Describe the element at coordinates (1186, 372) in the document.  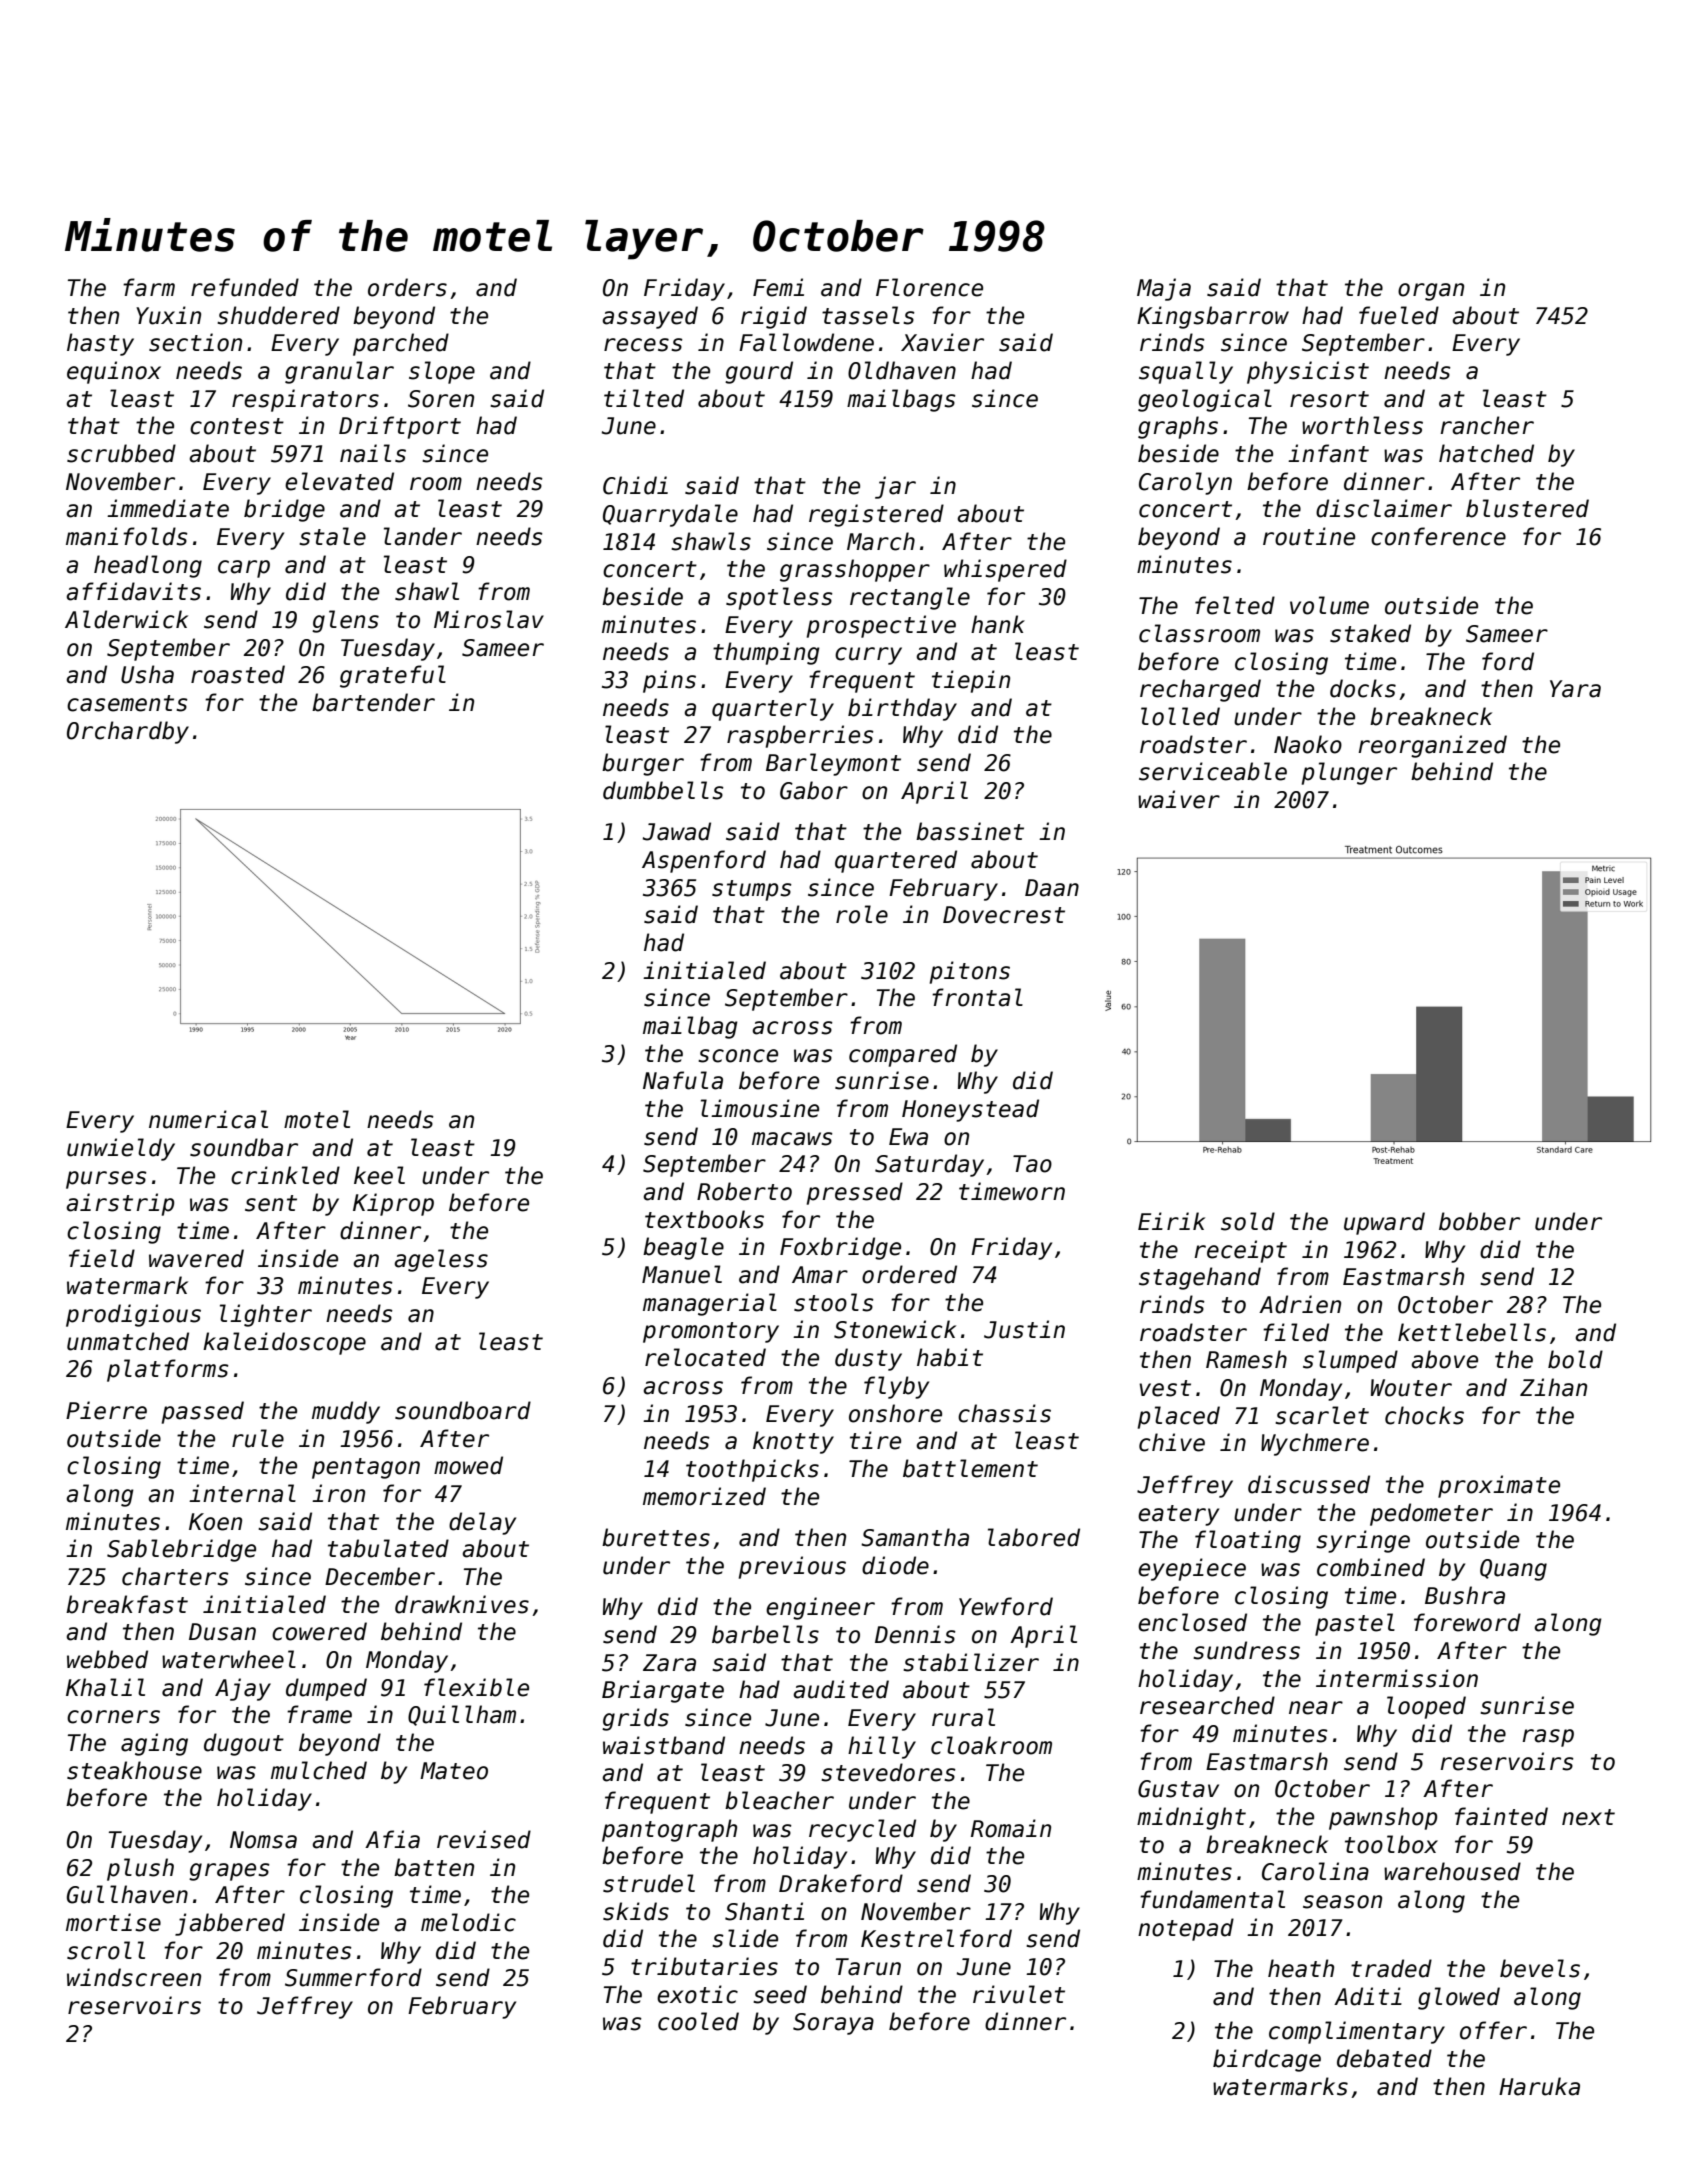
I see `squally` at that location.
